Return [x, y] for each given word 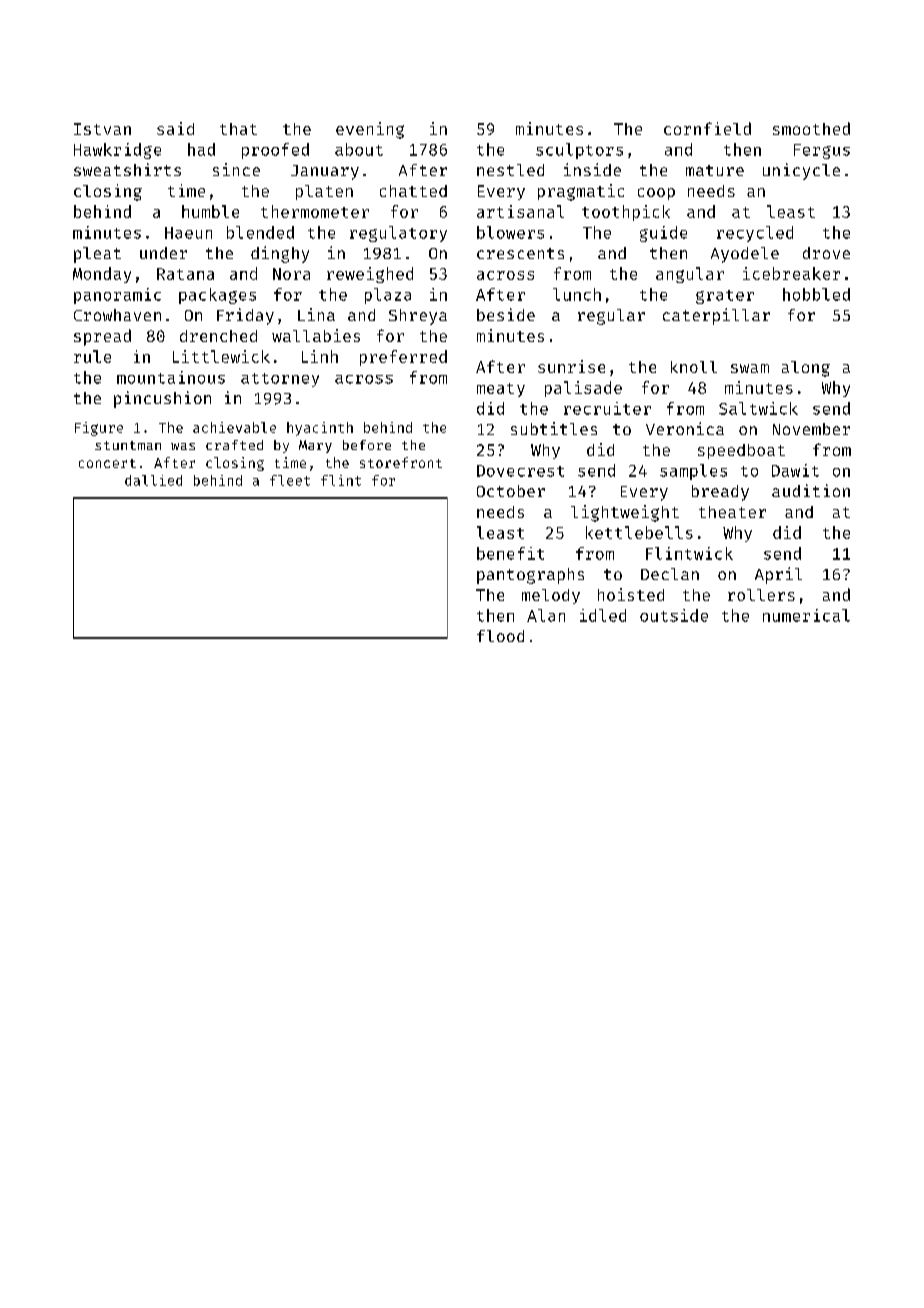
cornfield [707, 128]
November [811, 429]
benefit [510, 553]
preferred [403, 358]
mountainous [171, 377]
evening [370, 130]
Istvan [102, 129]
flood [500, 636]
